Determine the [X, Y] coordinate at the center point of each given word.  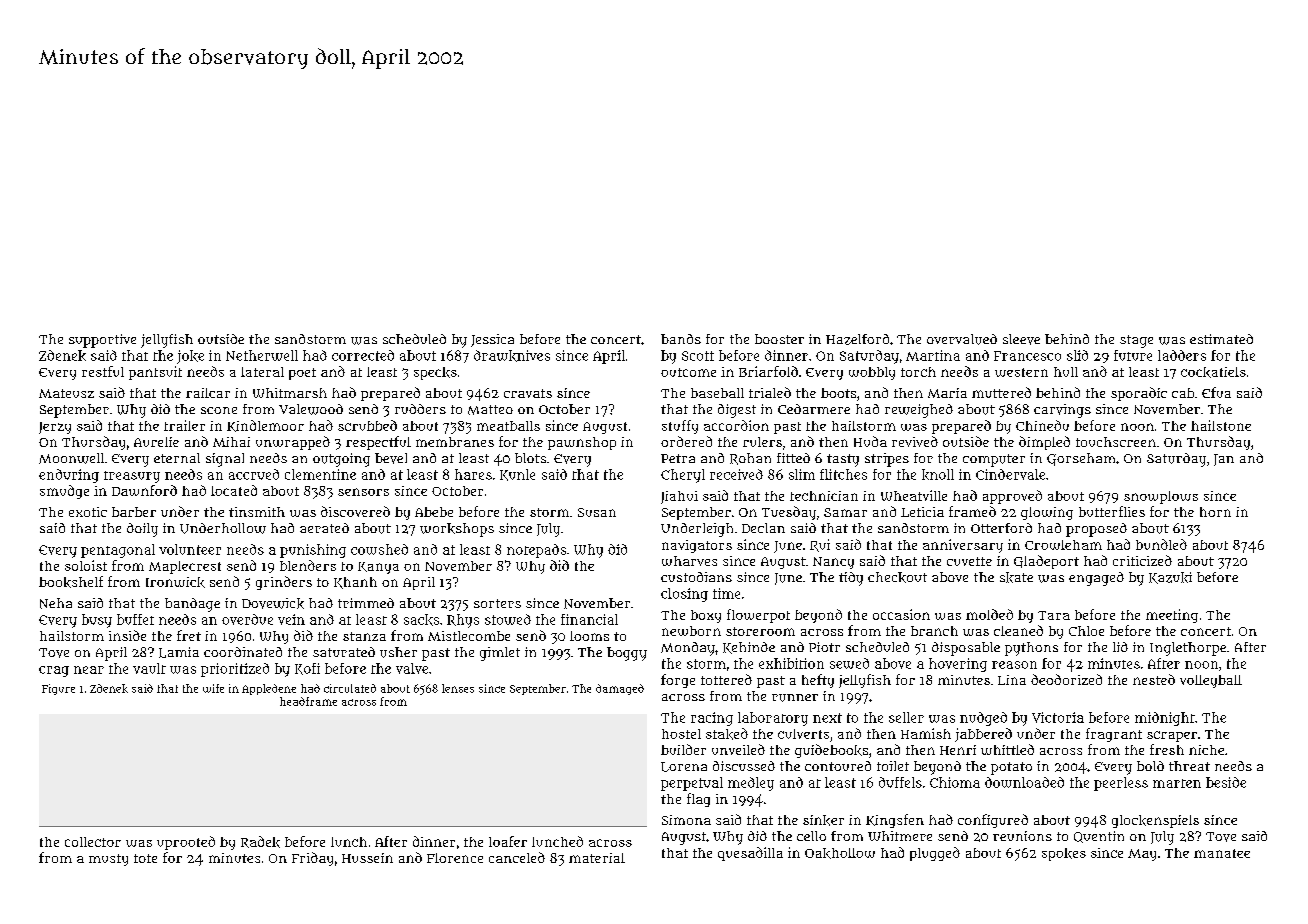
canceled [517, 857]
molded [989, 614]
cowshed [379, 549]
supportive [102, 341]
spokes [1064, 854]
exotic [88, 512]
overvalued [962, 339]
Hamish [926, 733]
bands [681, 339]
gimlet [500, 654]
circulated [350, 688]
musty [108, 860]
